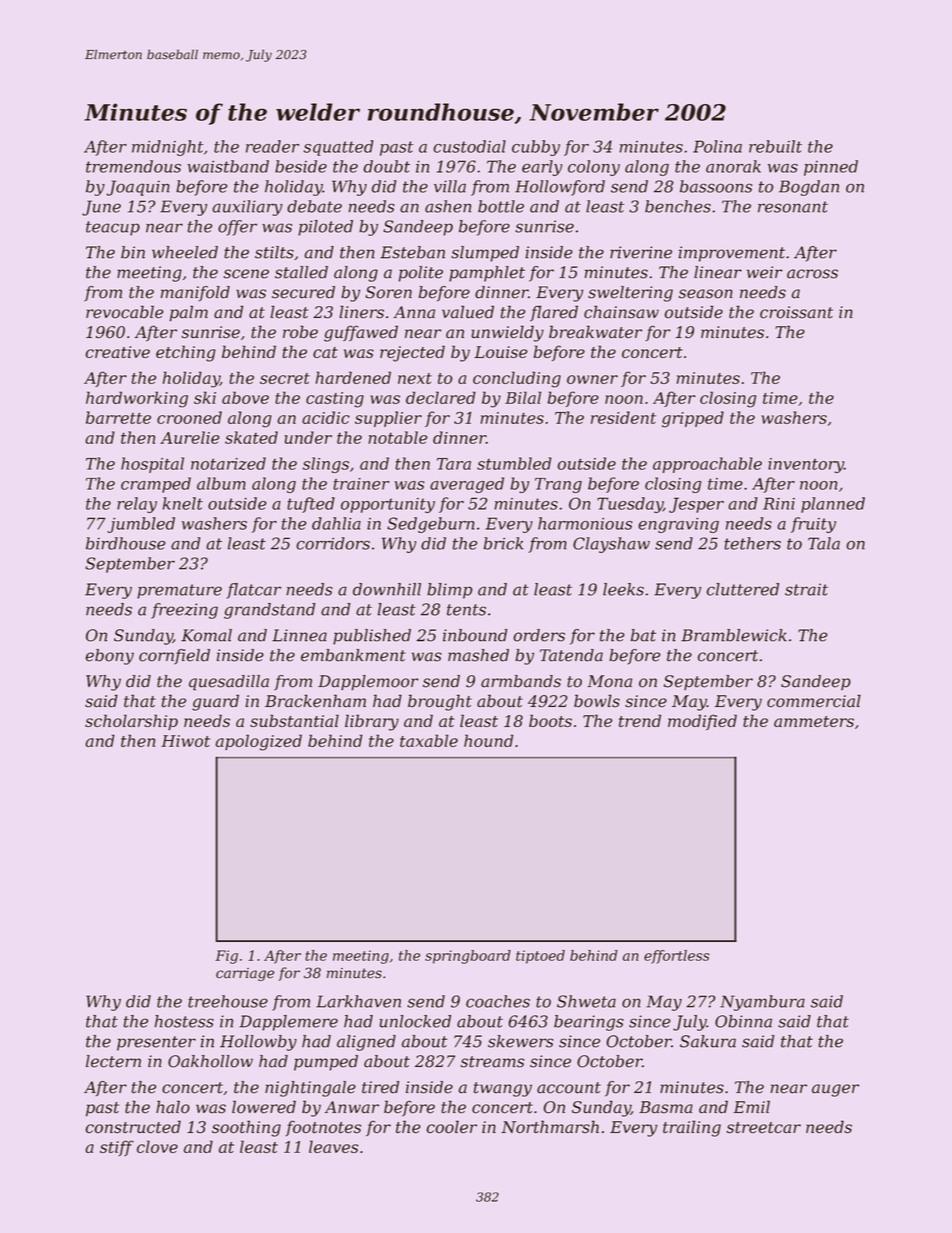 This screenshot has width=952, height=1233. What do you see at coordinates (131, 722) in the screenshot?
I see `scholarship` at bounding box center [131, 722].
